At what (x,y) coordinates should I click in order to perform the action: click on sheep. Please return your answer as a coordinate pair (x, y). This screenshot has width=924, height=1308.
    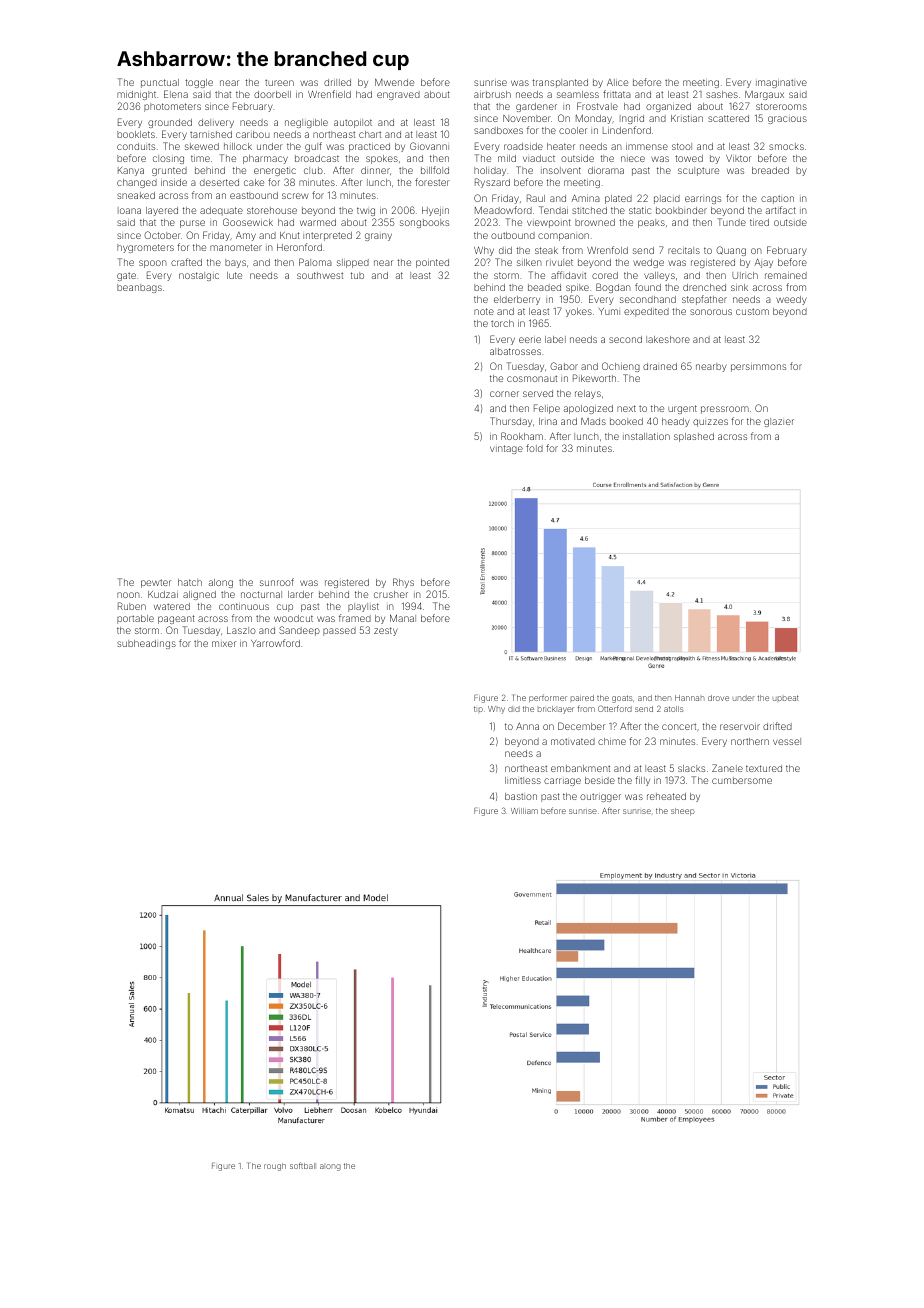
    Looking at the image, I should click on (683, 812).
